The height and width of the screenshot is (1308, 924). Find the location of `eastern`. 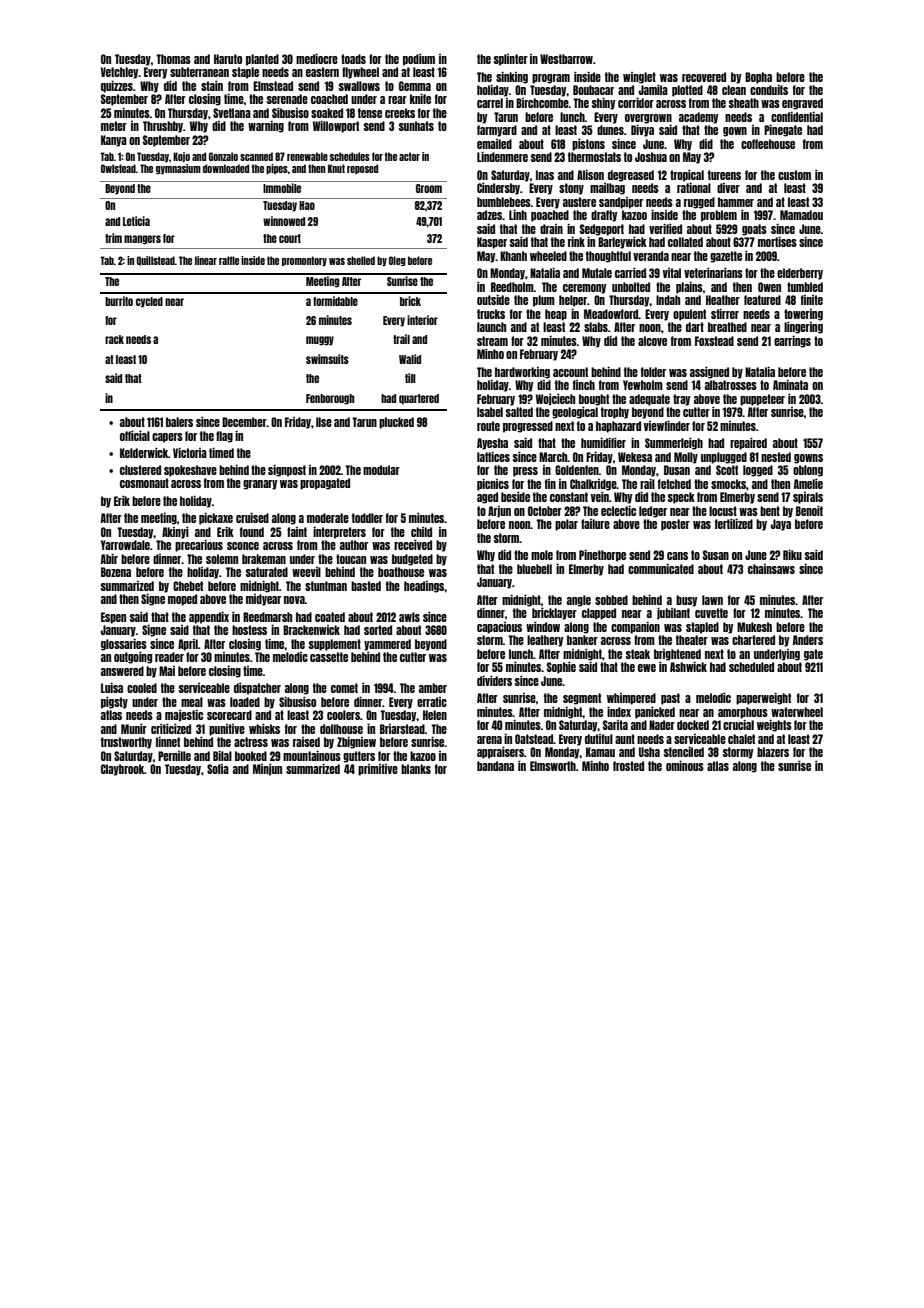

eastern is located at coordinates (322, 72).
